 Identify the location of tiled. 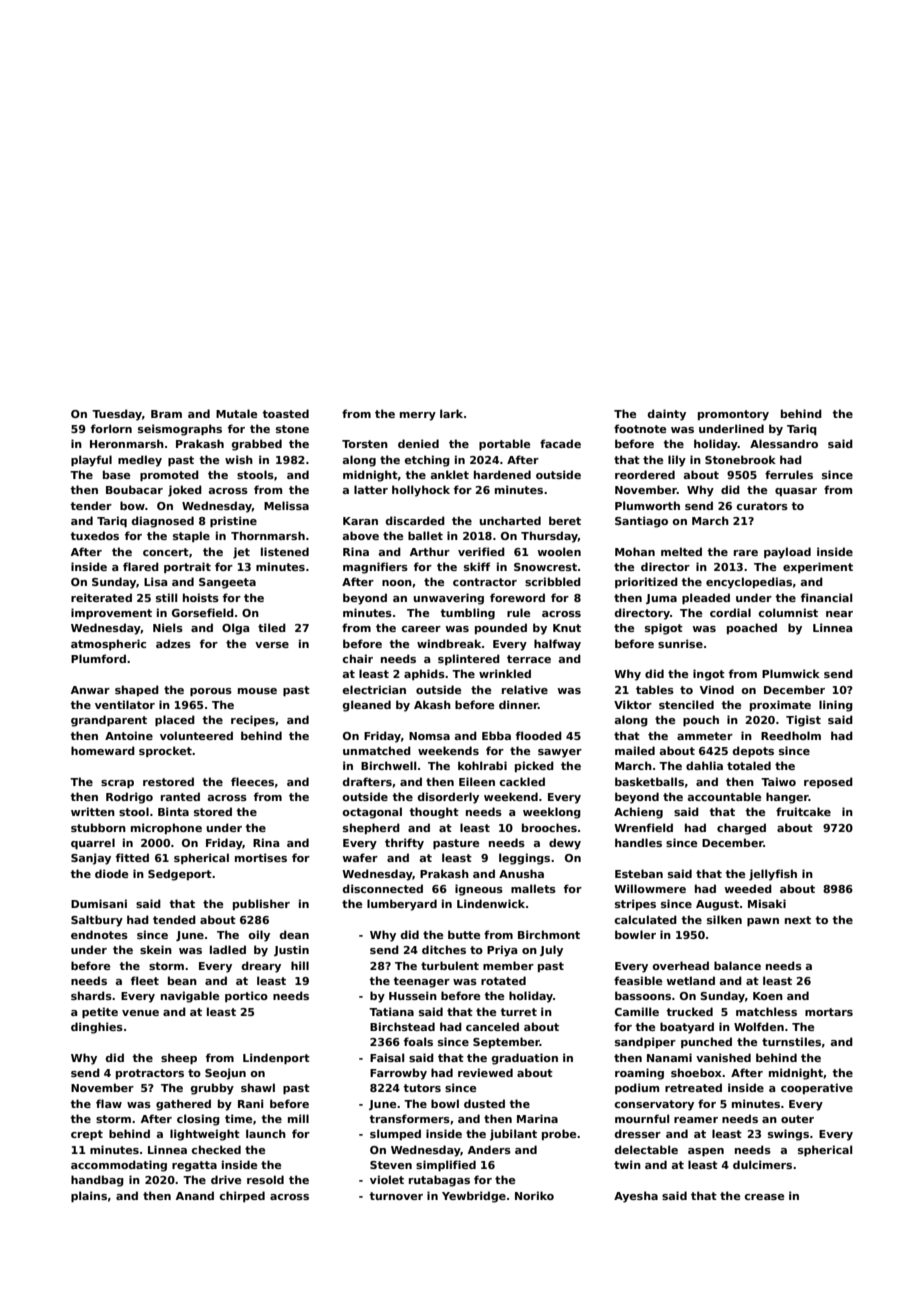
(272, 627).
